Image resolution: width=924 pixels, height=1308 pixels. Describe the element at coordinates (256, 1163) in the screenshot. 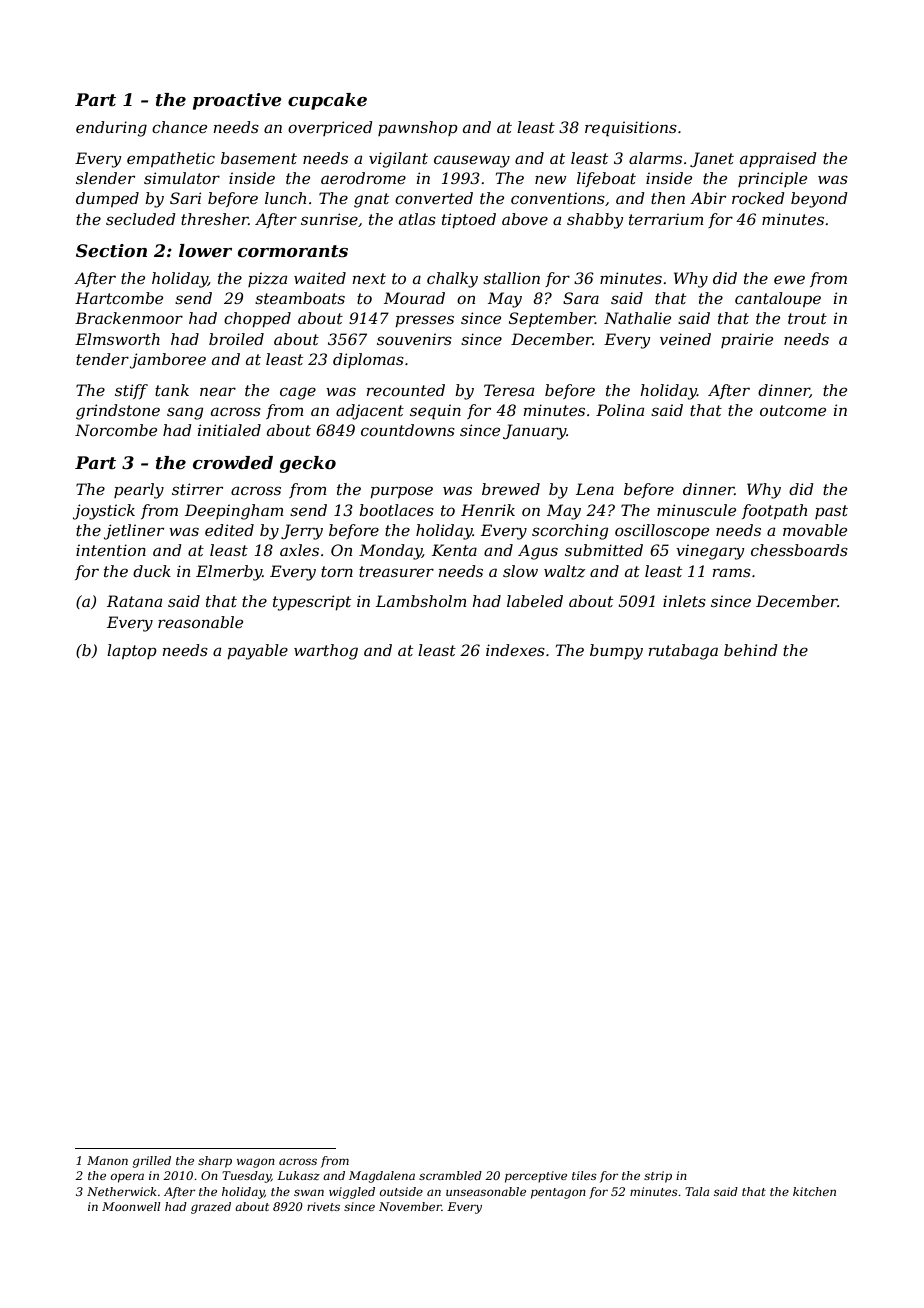

I see `wagon` at that location.
